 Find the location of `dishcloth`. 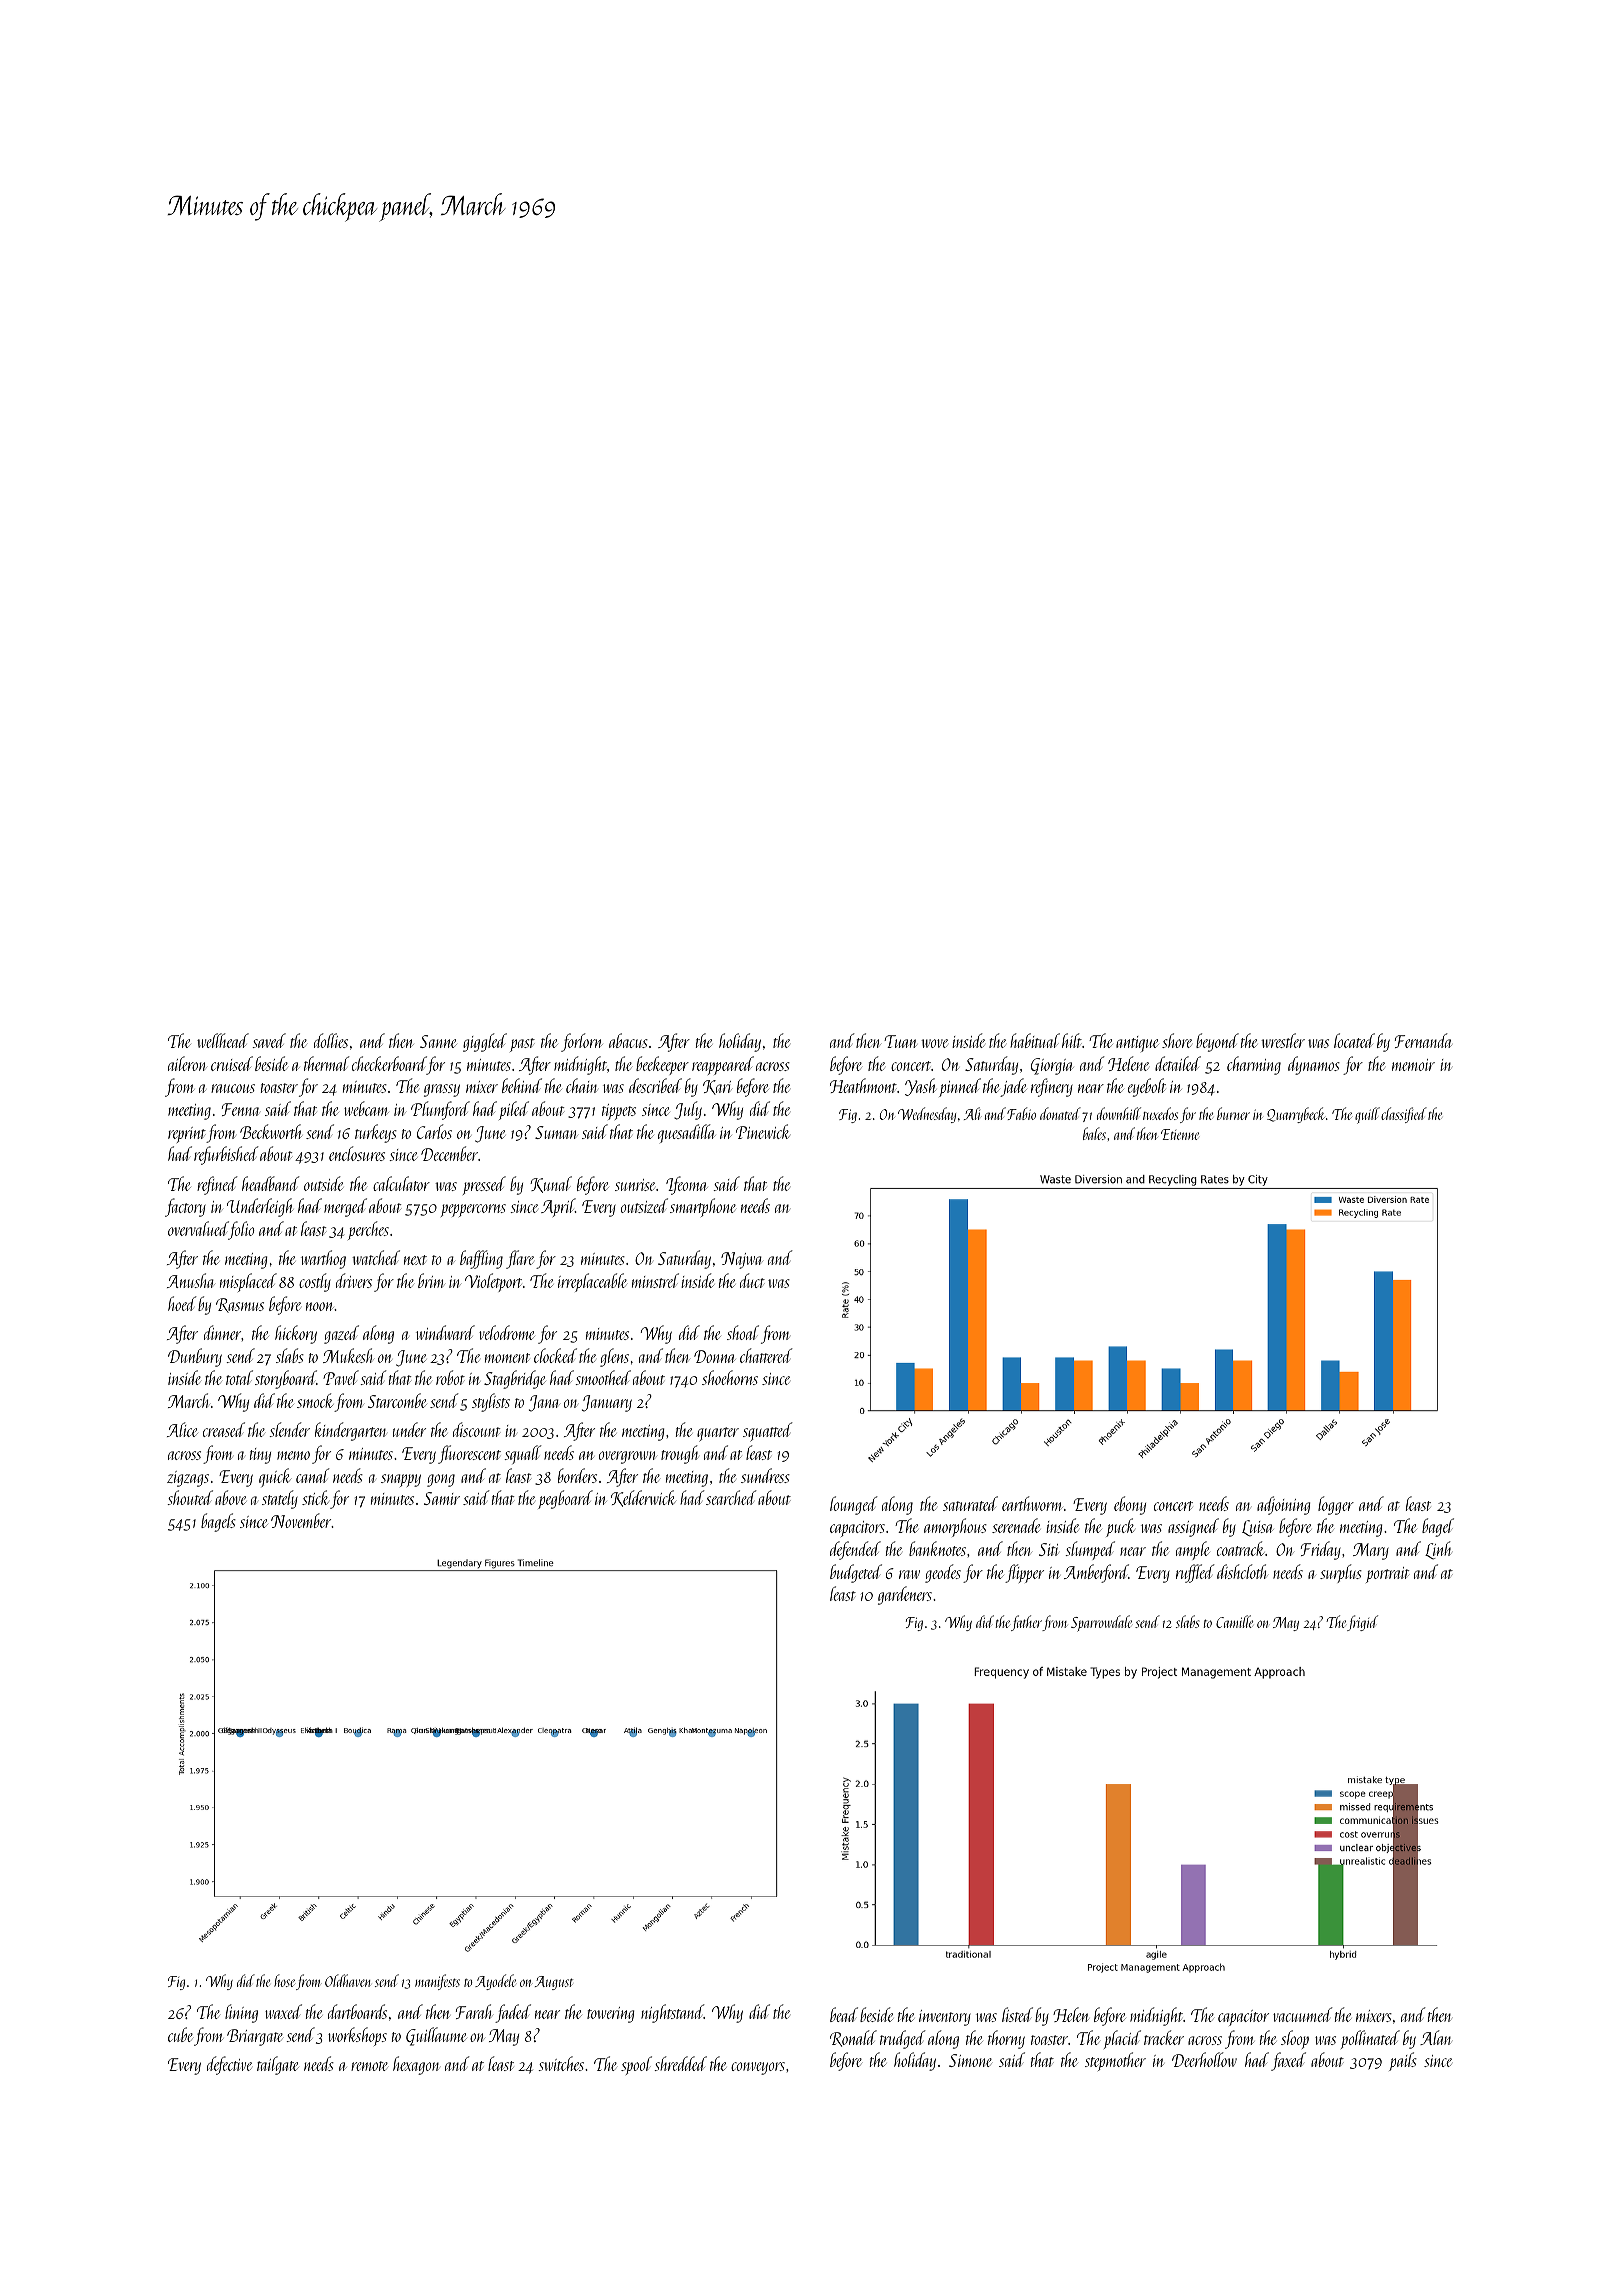

dishcloth is located at coordinates (1241, 1571).
